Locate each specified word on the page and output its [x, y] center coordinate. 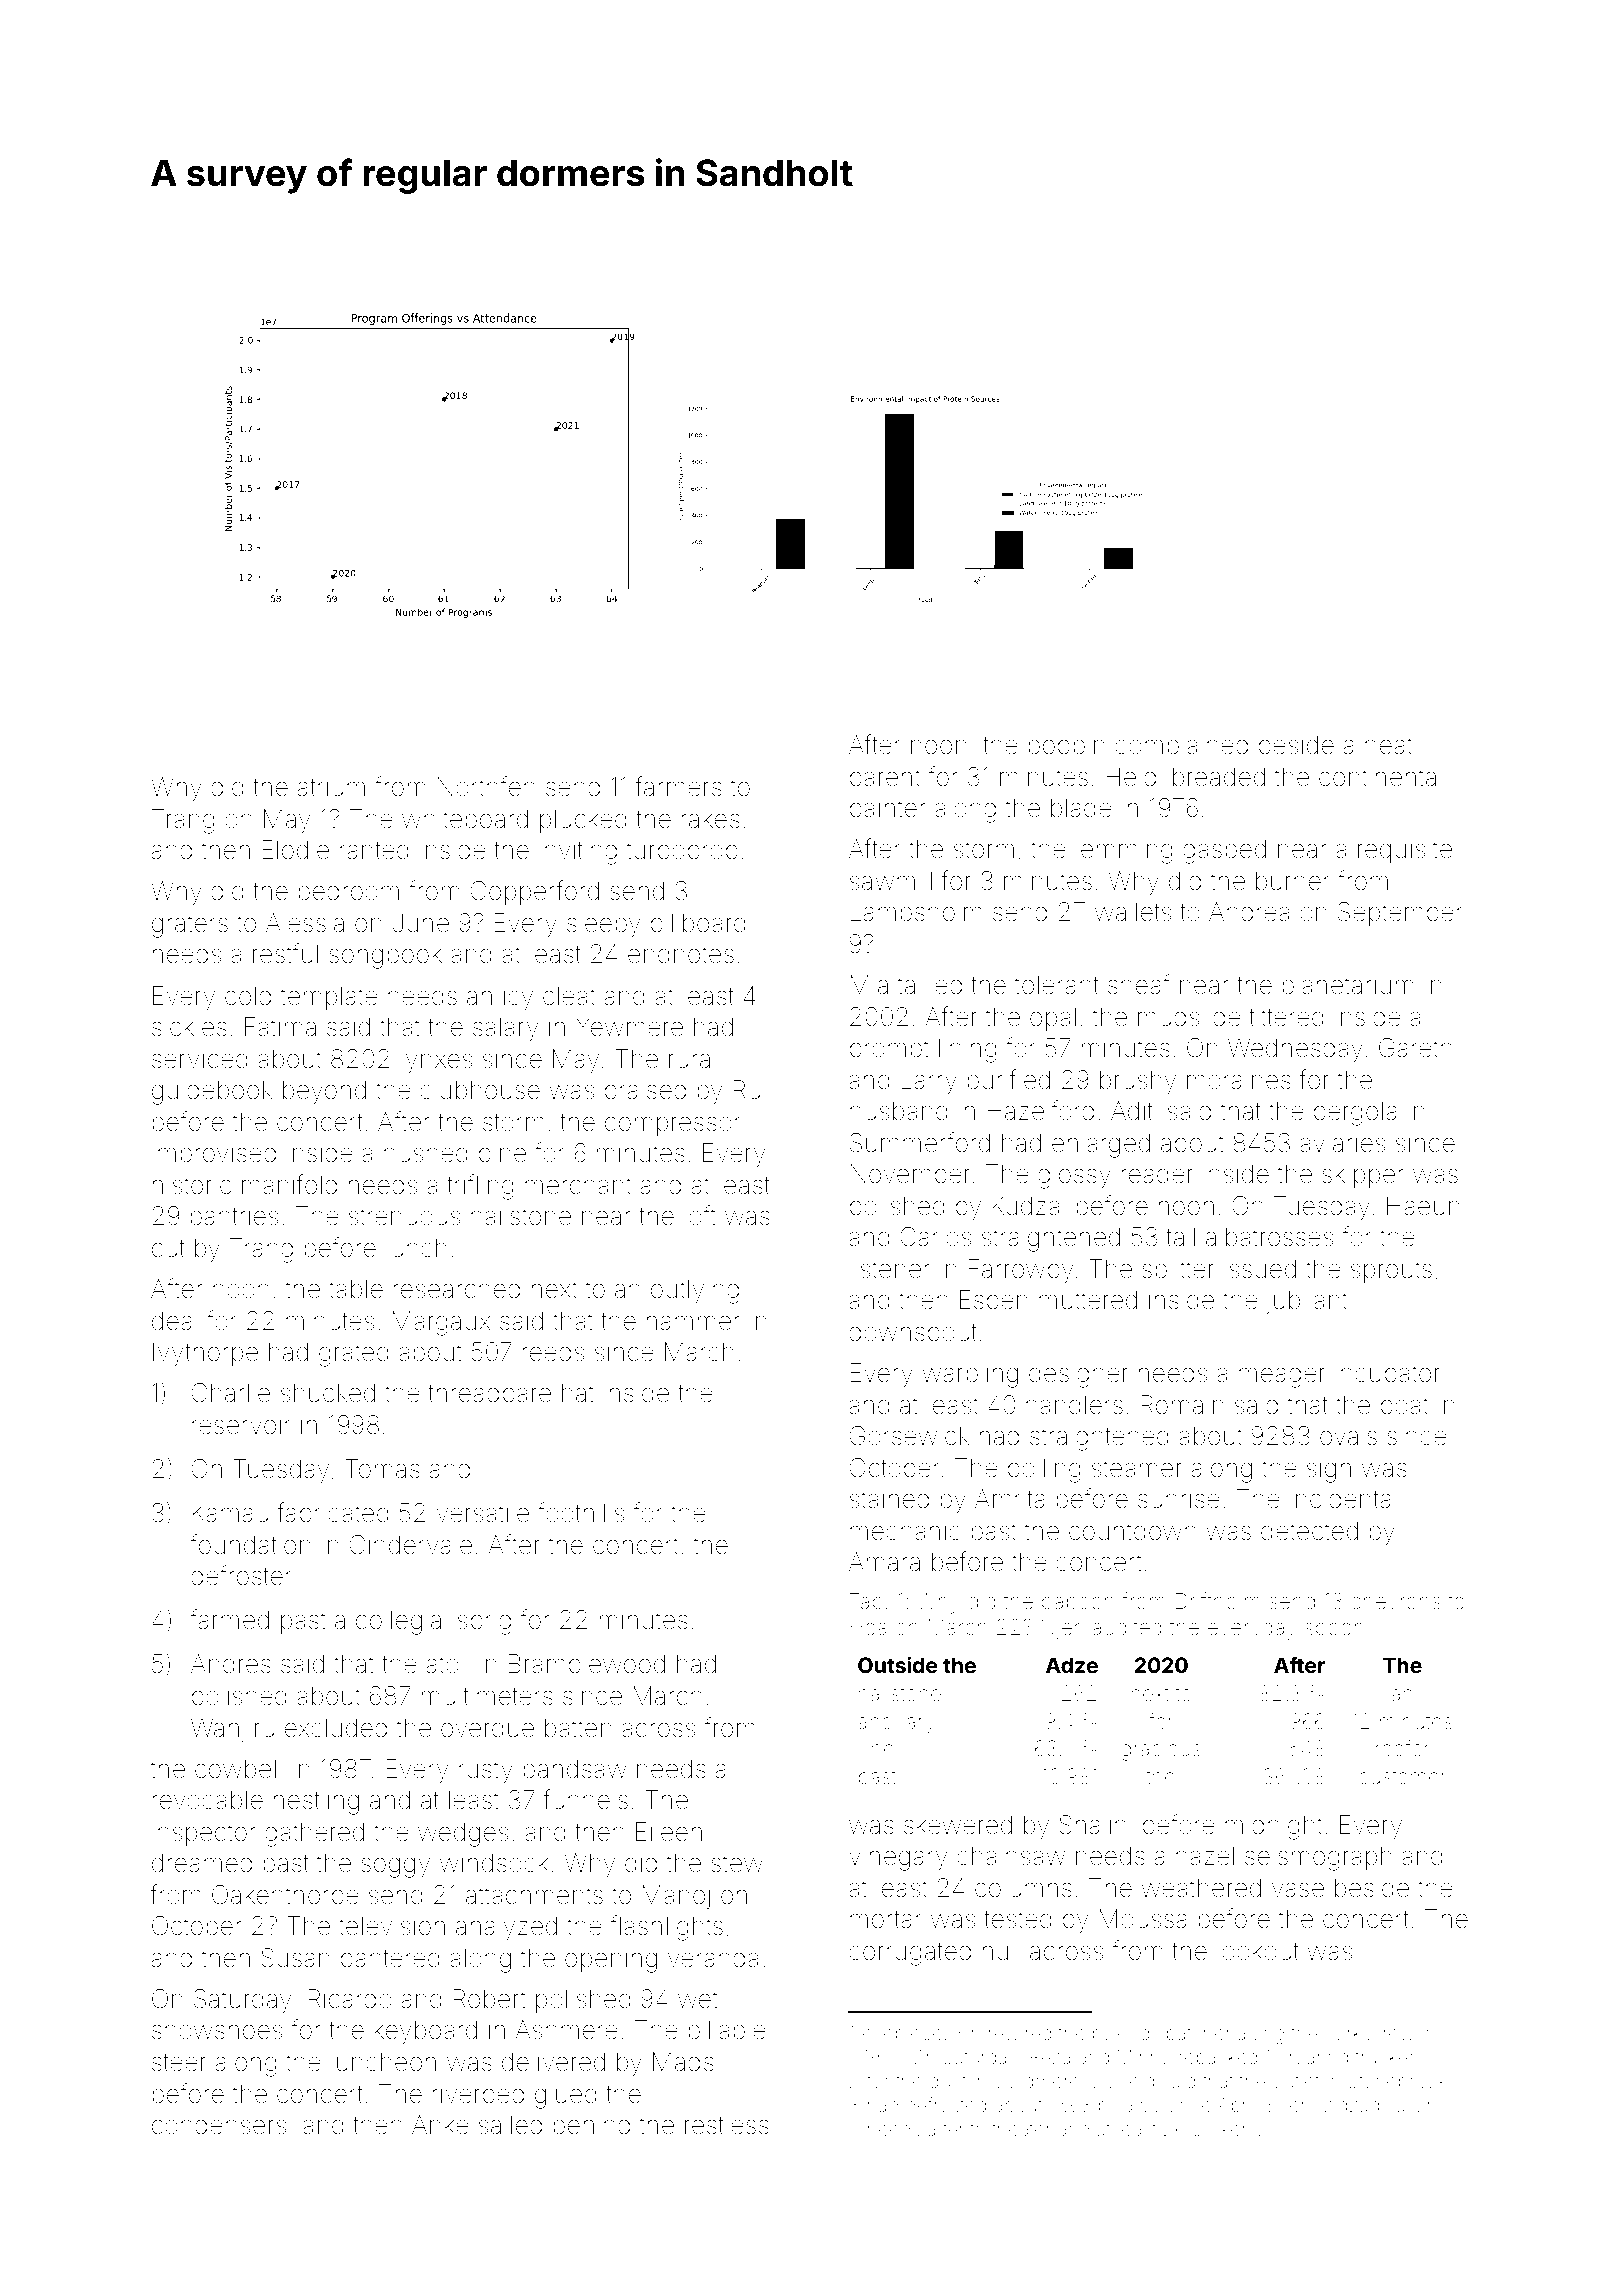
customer [1402, 1777]
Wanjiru [232, 1730]
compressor [672, 1126]
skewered [958, 1825]
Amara [884, 1562]
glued [566, 2096]
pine [502, 1155]
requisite [1405, 851]
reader [1157, 1174]
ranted [374, 850]
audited [1127, 1627]
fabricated [333, 1512]
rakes [710, 819]
